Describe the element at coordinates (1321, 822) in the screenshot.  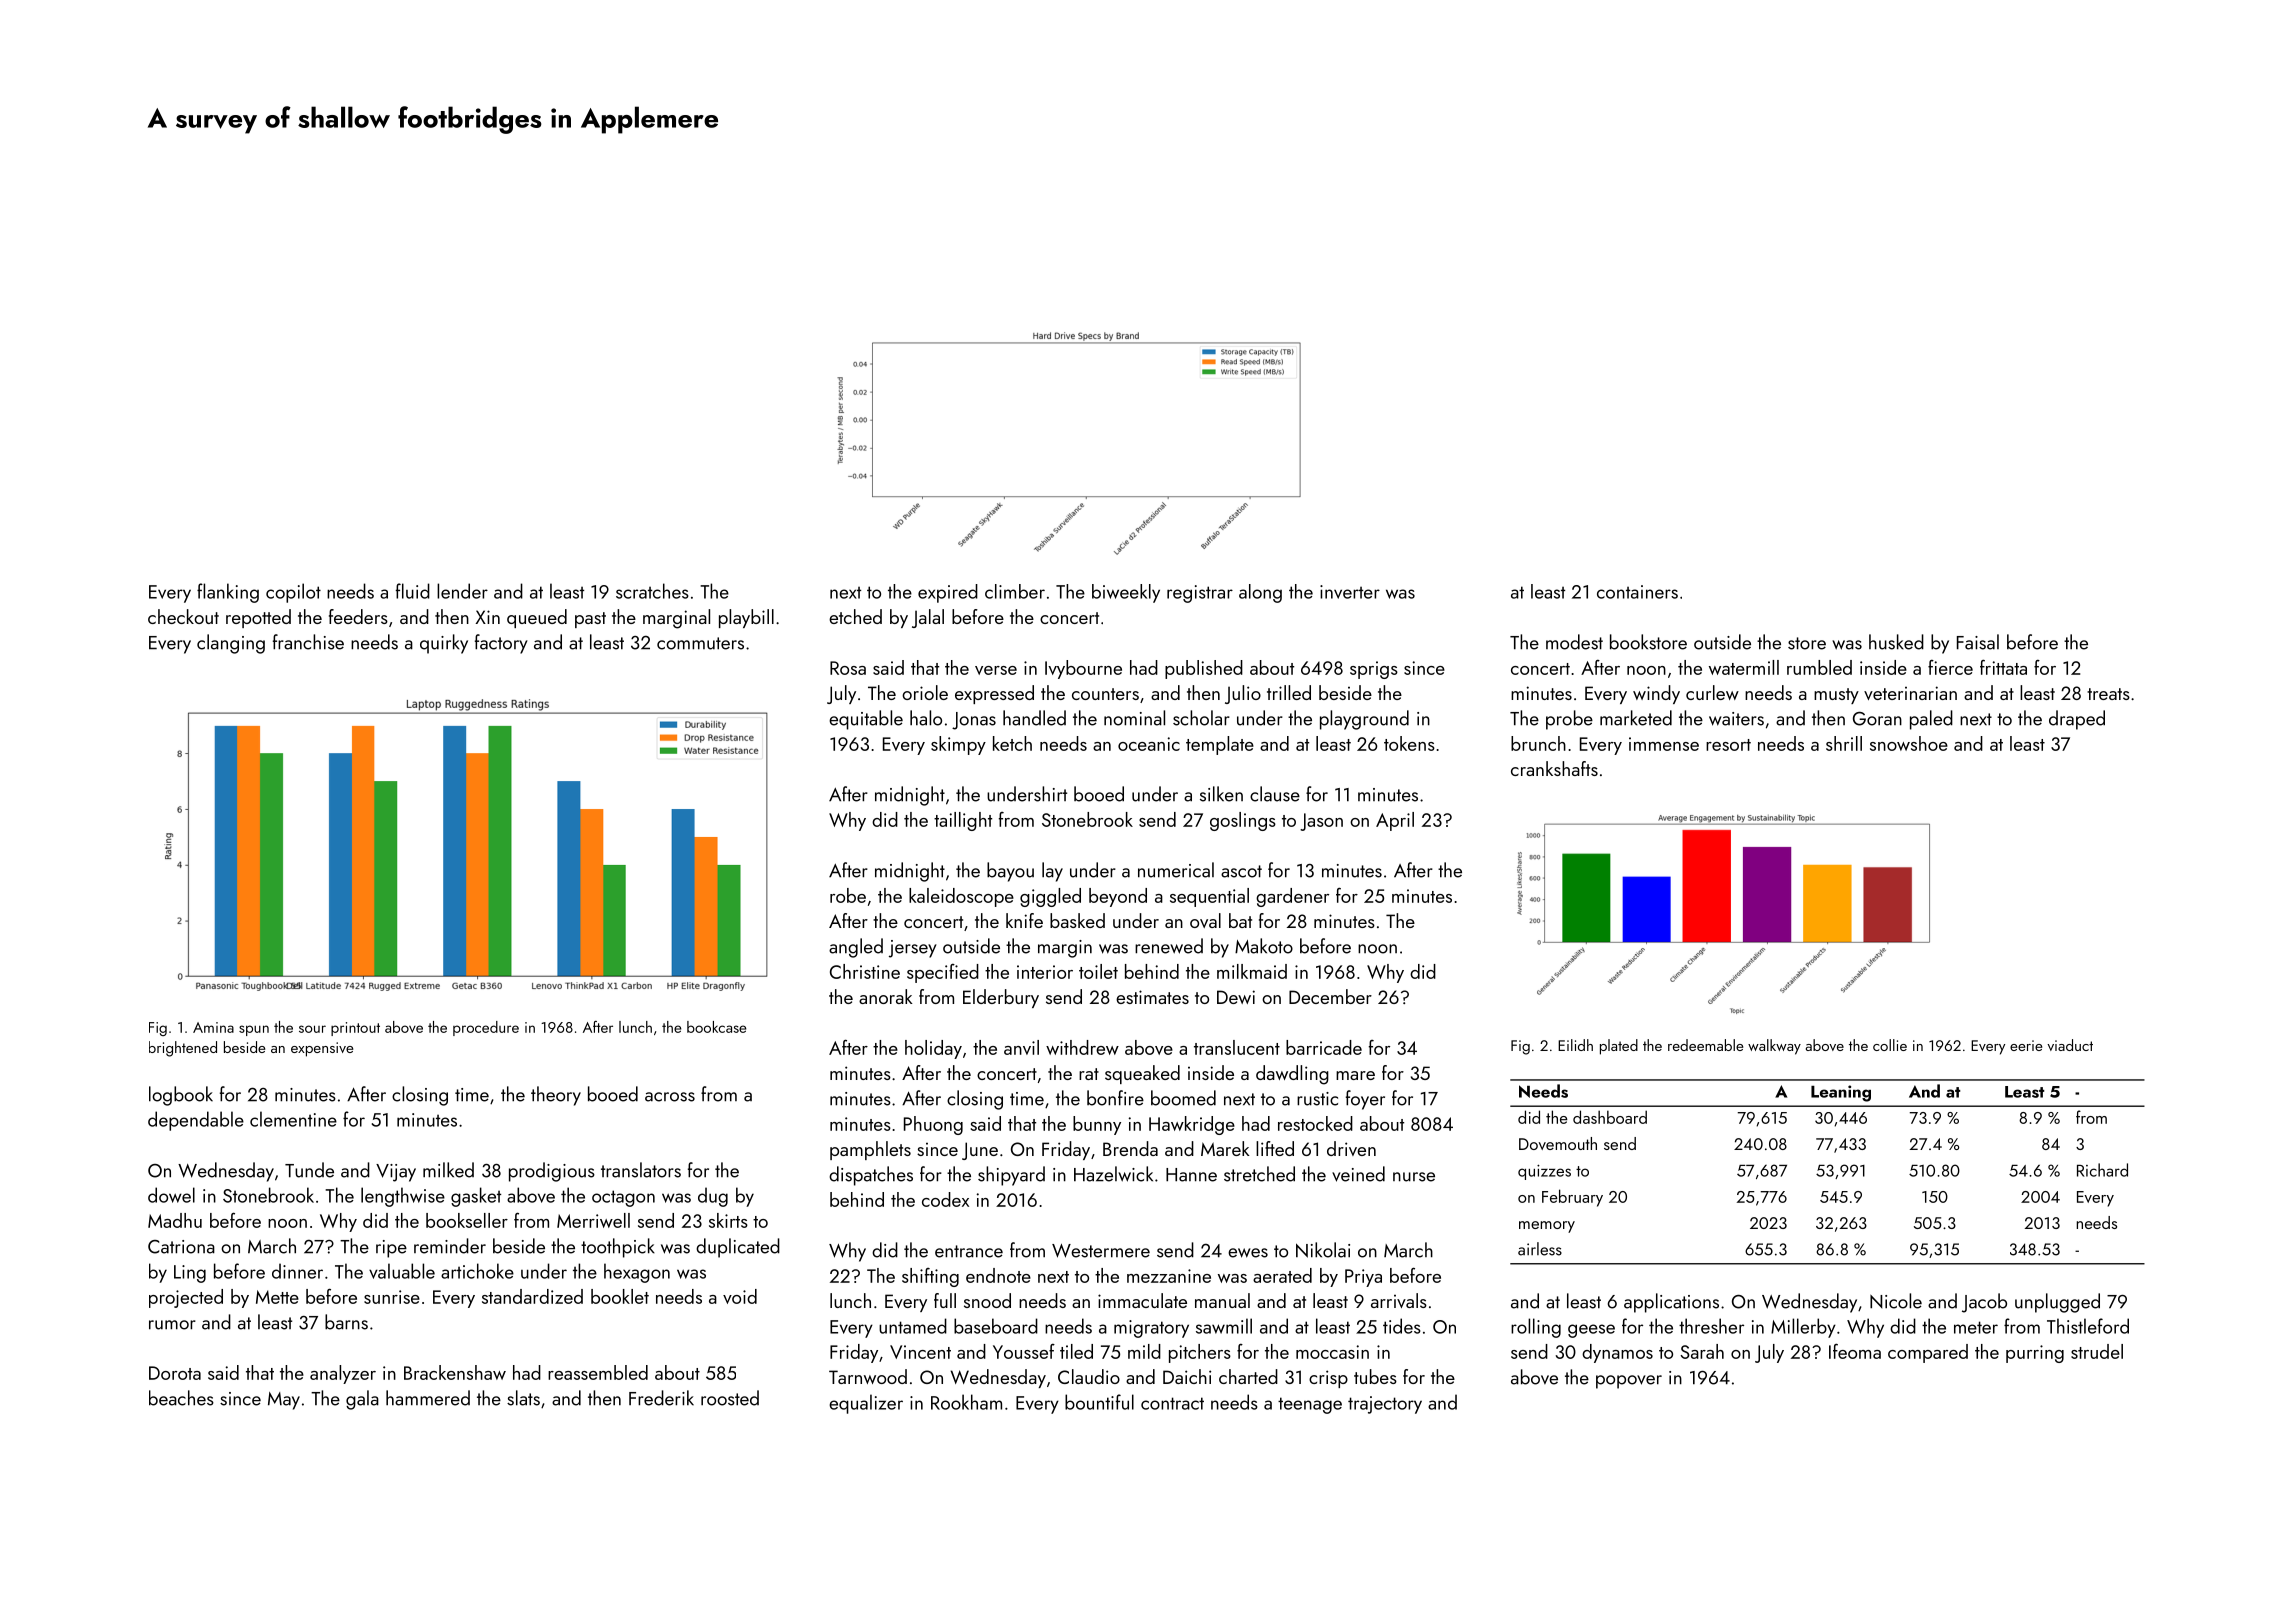
I see `Jason` at that location.
